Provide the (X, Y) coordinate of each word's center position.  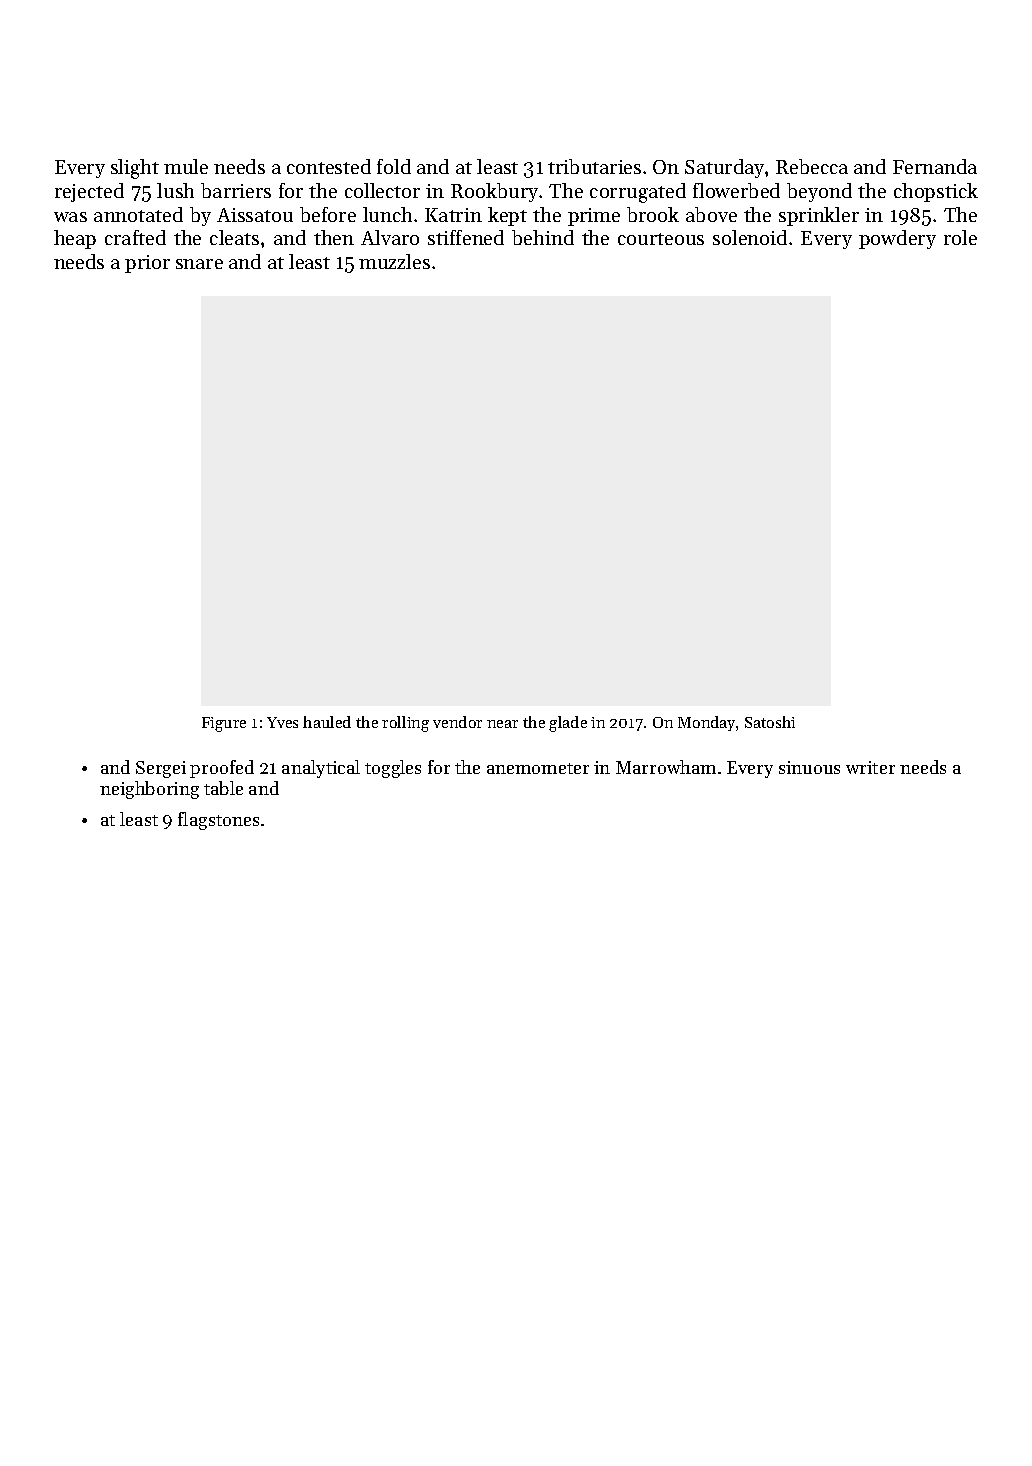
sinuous (809, 767)
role (960, 237)
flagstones (218, 821)
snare (199, 264)
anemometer (538, 768)
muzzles (394, 261)
